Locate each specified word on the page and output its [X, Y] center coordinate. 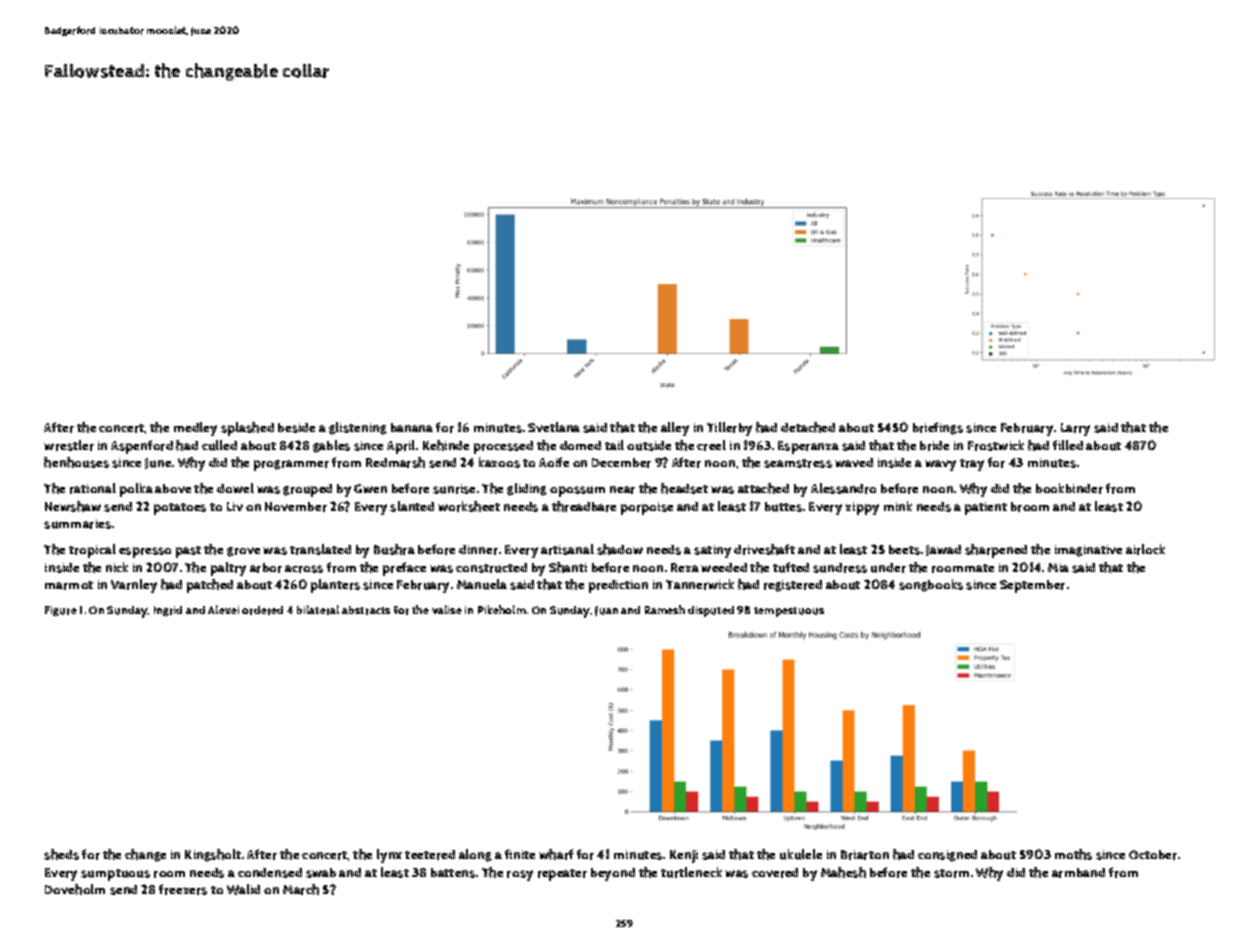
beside [296, 428]
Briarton [865, 855]
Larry [1075, 429]
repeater [562, 875]
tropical [92, 551]
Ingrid [168, 611]
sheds [61, 854]
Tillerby [729, 429]
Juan [606, 611]
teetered [430, 855]
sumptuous [115, 875]
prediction [618, 586]
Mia [1058, 567]
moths [1073, 854]
